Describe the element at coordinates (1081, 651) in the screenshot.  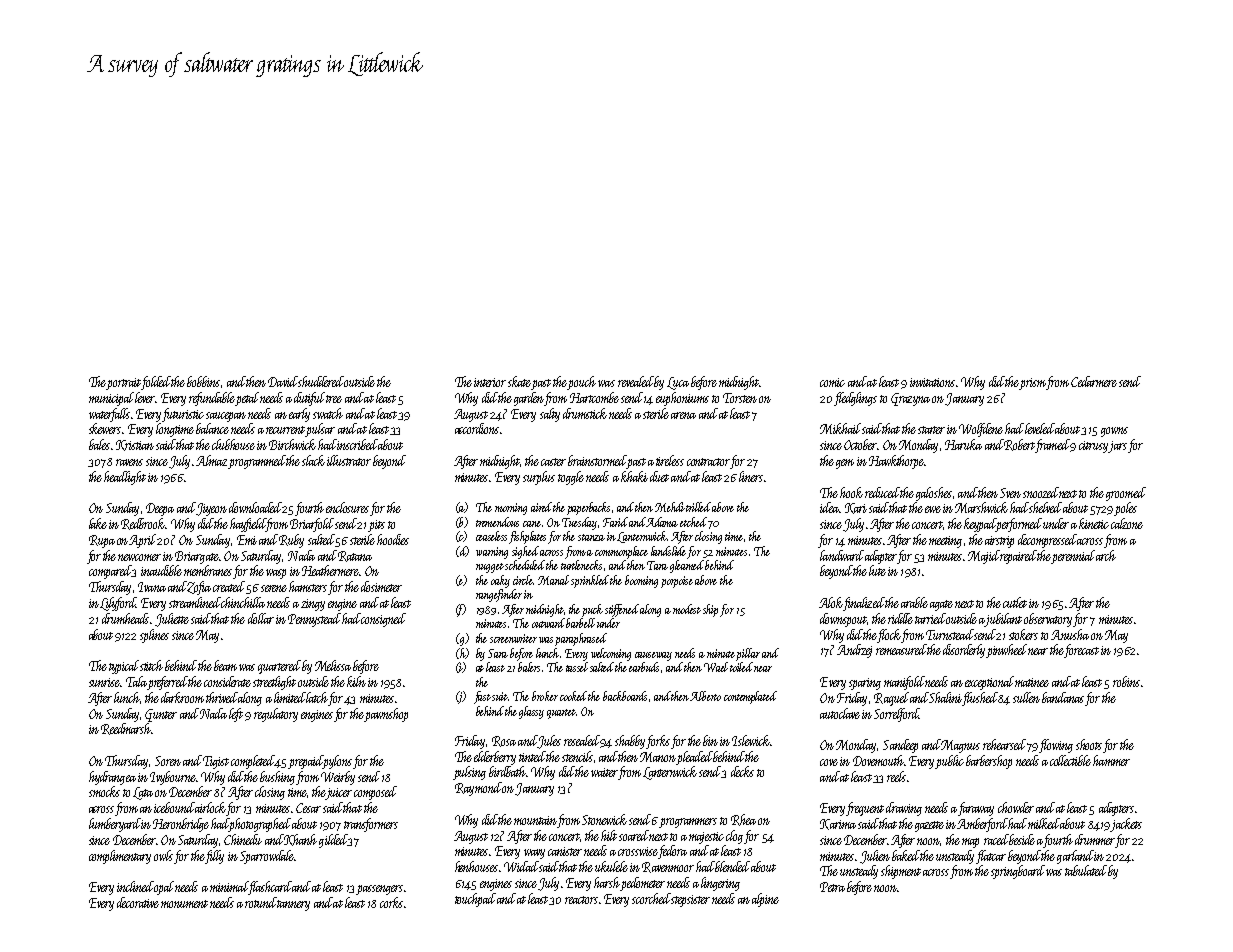
I see `forecast` at that location.
